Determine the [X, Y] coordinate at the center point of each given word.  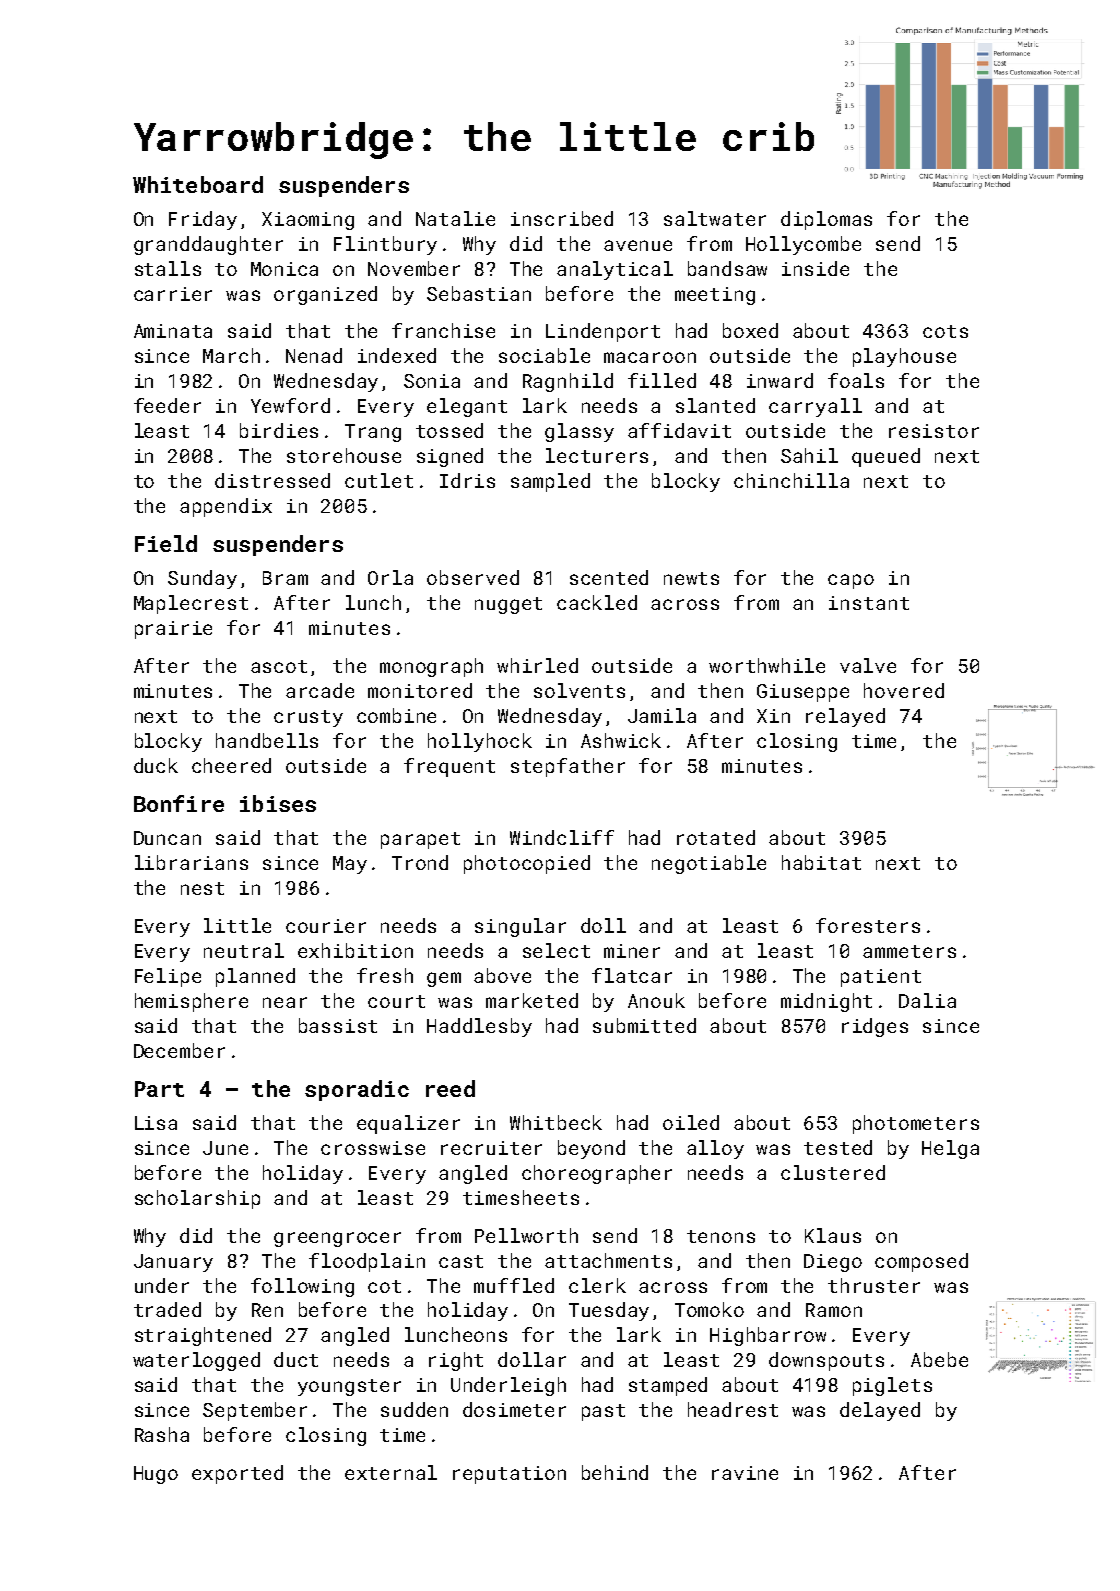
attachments [608, 1260]
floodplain [367, 1262]
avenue [638, 245]
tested [838, 1147]
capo [851, 581]
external [391, 1472]
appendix [226, 507]
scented [609, 577]
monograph [431, 667]
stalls [168, 268]
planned [255, 977]
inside [815, 268]
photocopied [527, 864]
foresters [868, 925]
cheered [231, 765]
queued [886, 457]
